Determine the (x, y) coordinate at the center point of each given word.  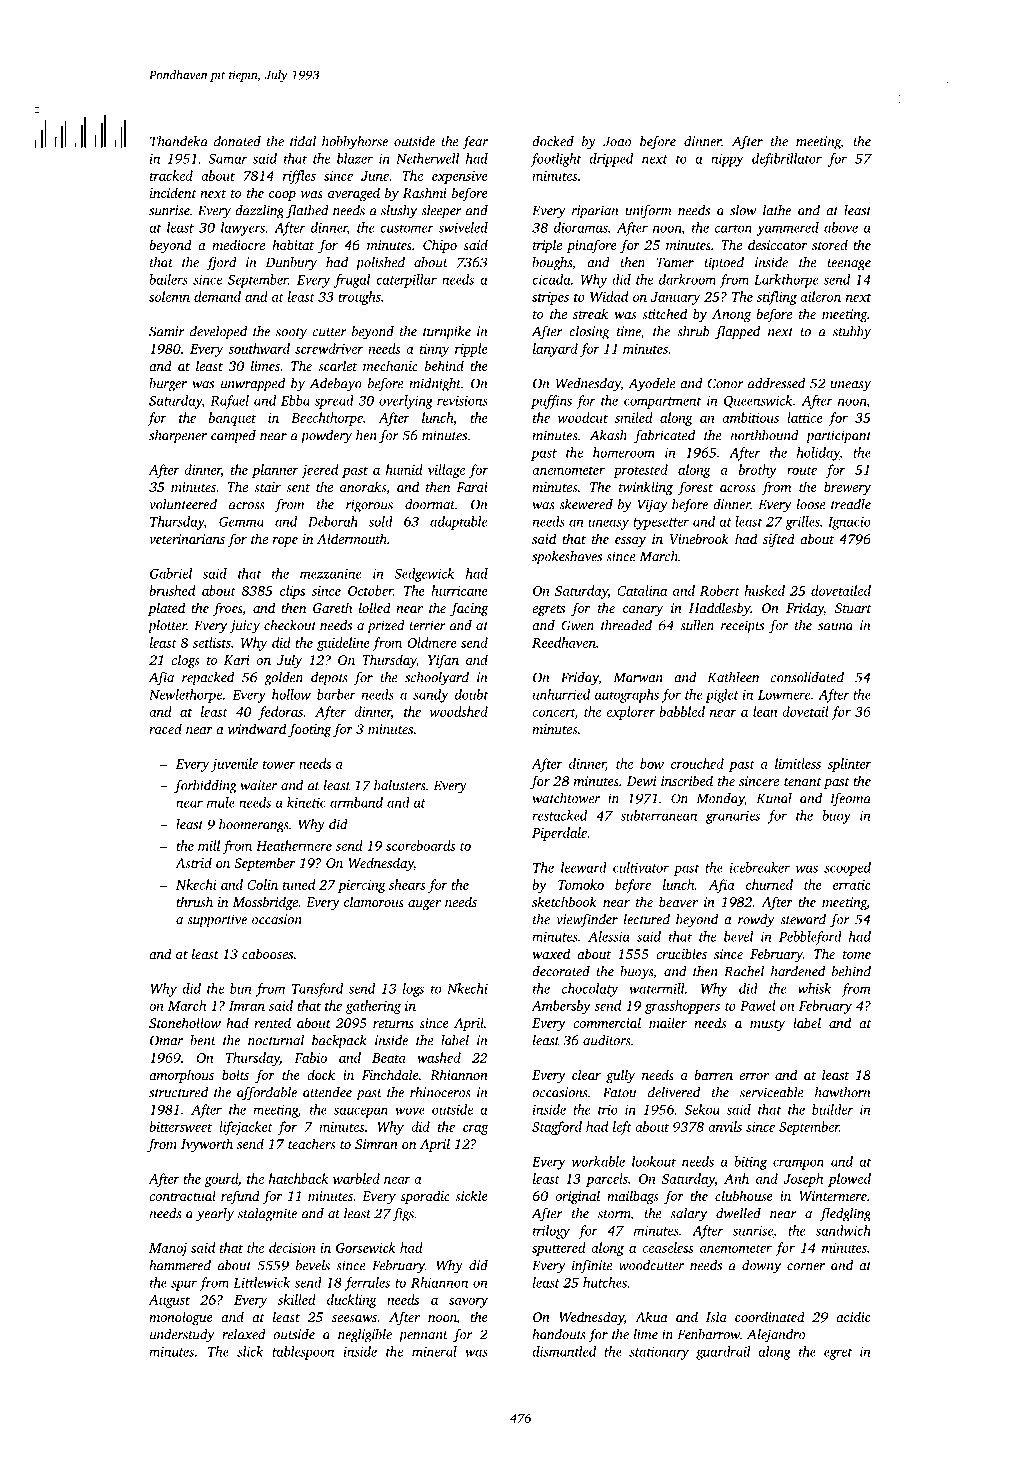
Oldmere (432, 642)
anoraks (363, 486)
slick (250, 1351)
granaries (733, 817)
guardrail (723, 1353)
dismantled (564, 1351)
